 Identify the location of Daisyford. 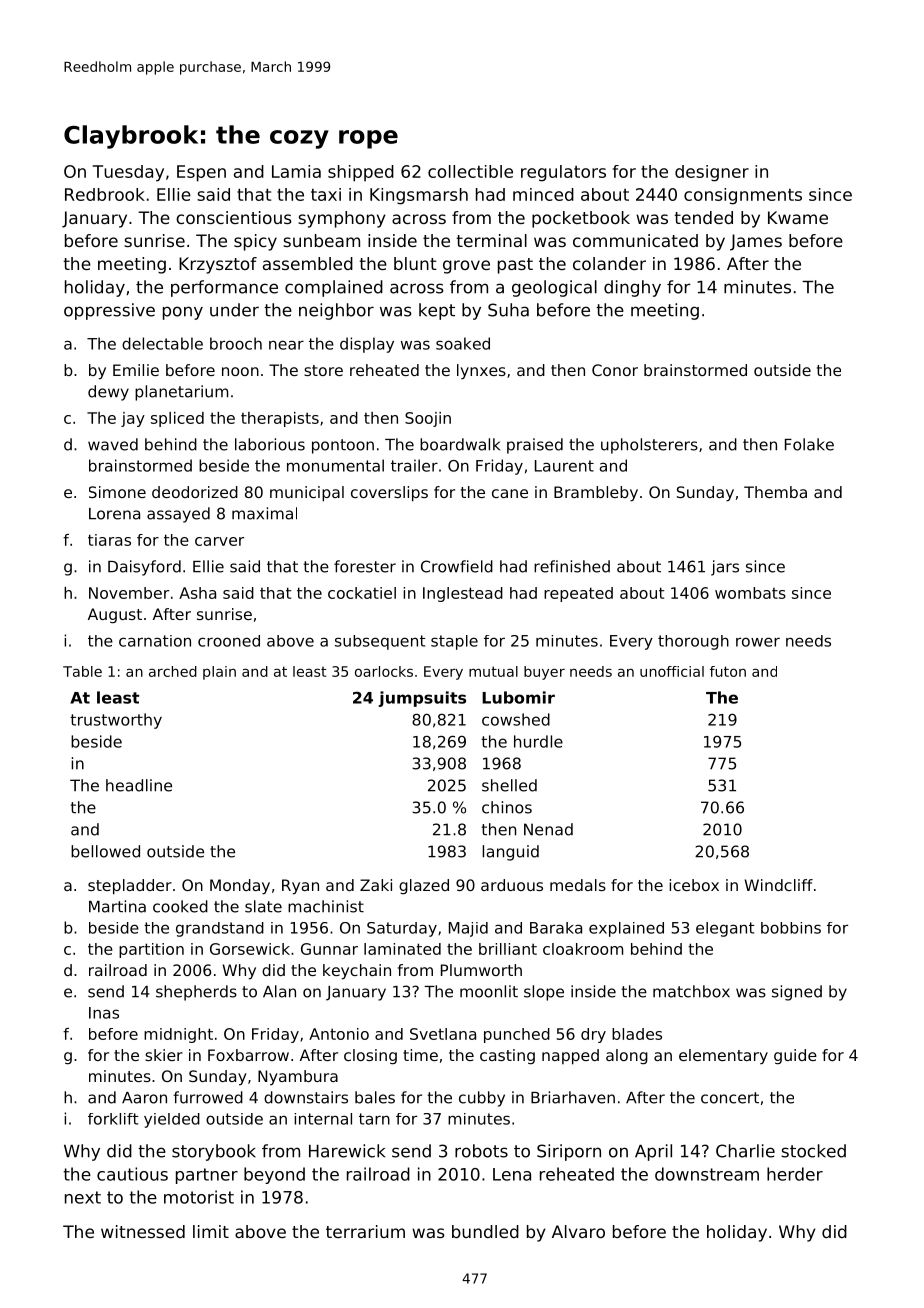
(144, 568).
